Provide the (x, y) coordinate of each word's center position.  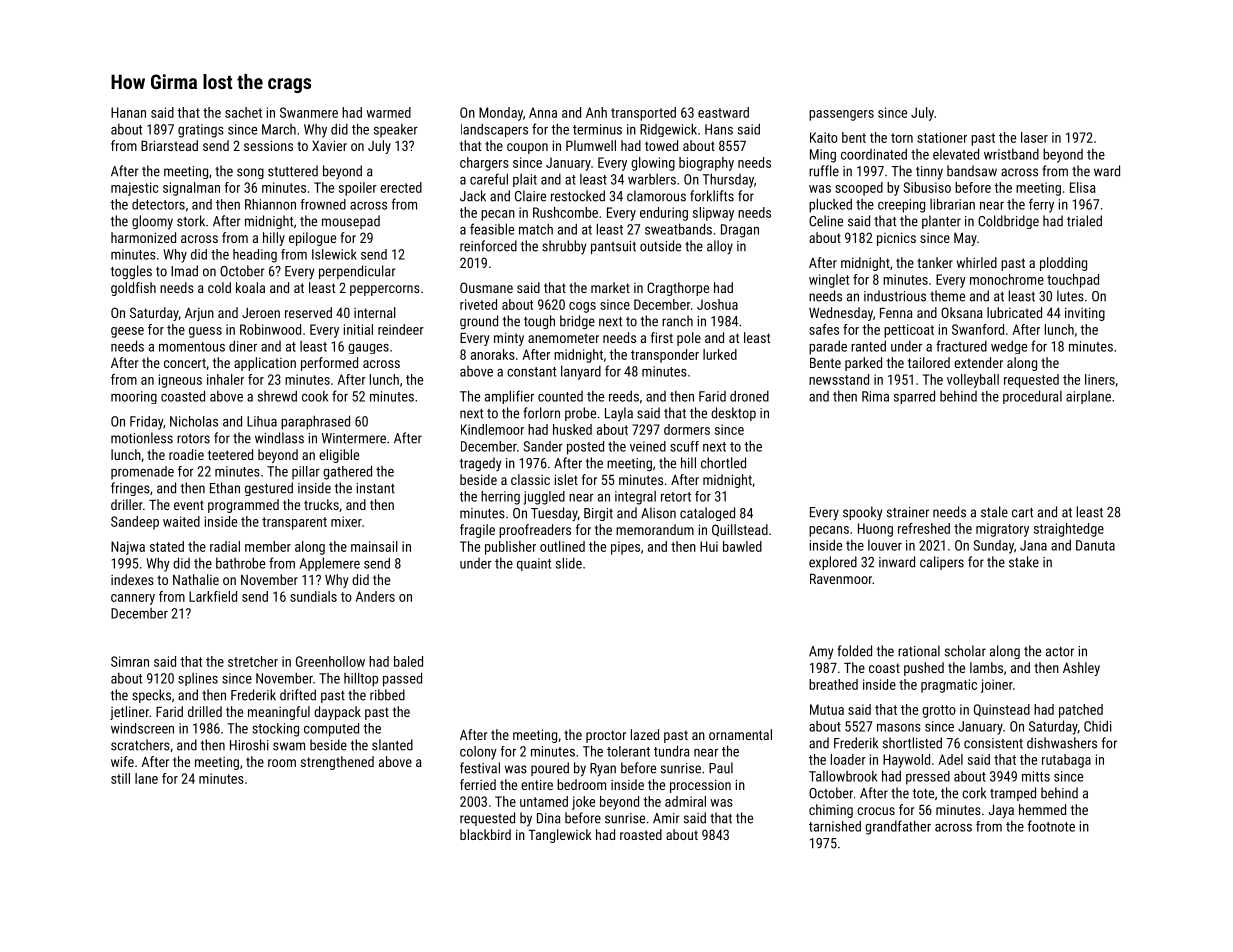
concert (185, 363)
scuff (684, 446)
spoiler (358, 189)
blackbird (485, 834)
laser (1034, 137)
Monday (501, 114)
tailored (929, 362)
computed (331, 730)
